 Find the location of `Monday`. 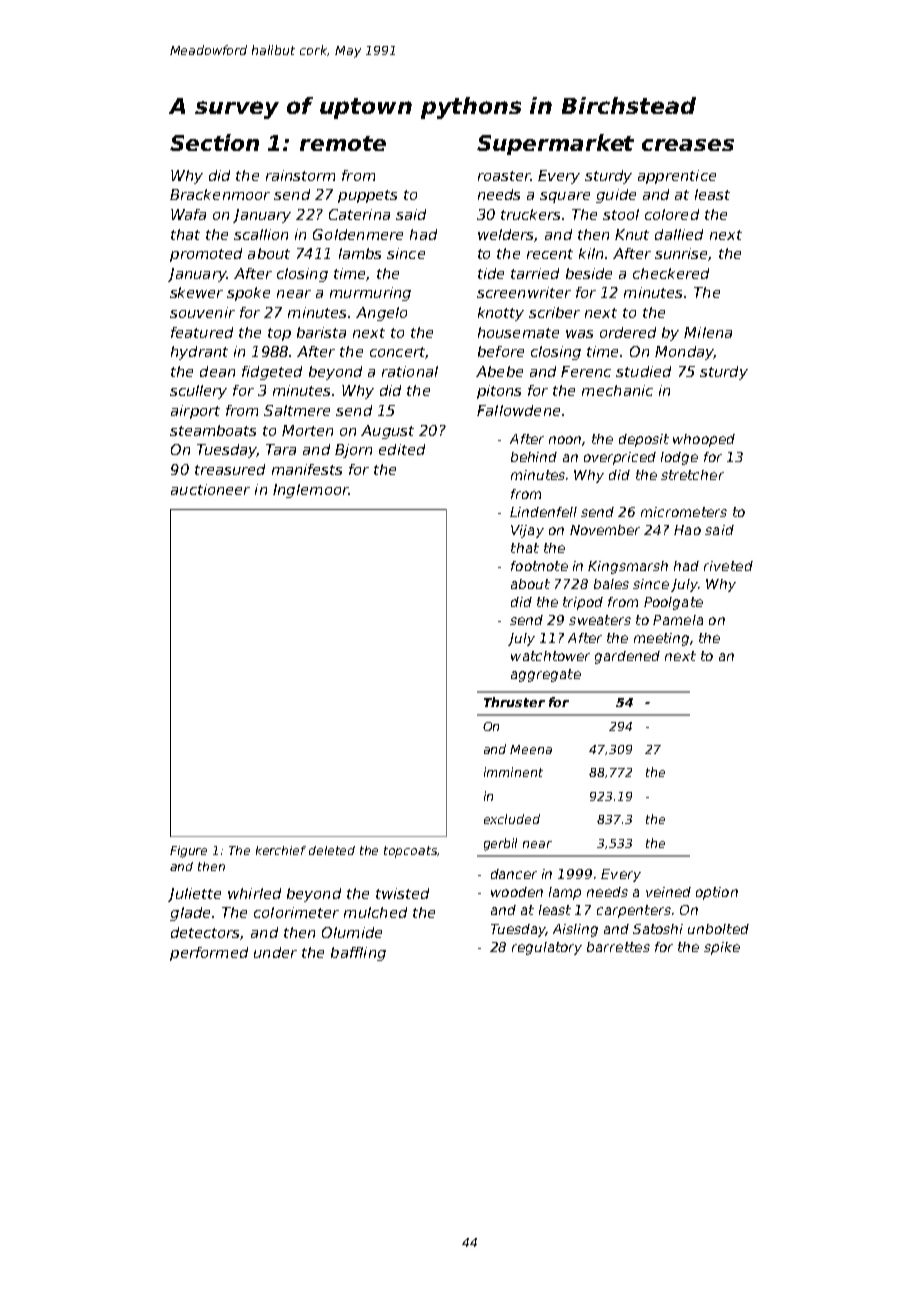

Monday is located at coordinates (684, 353).
